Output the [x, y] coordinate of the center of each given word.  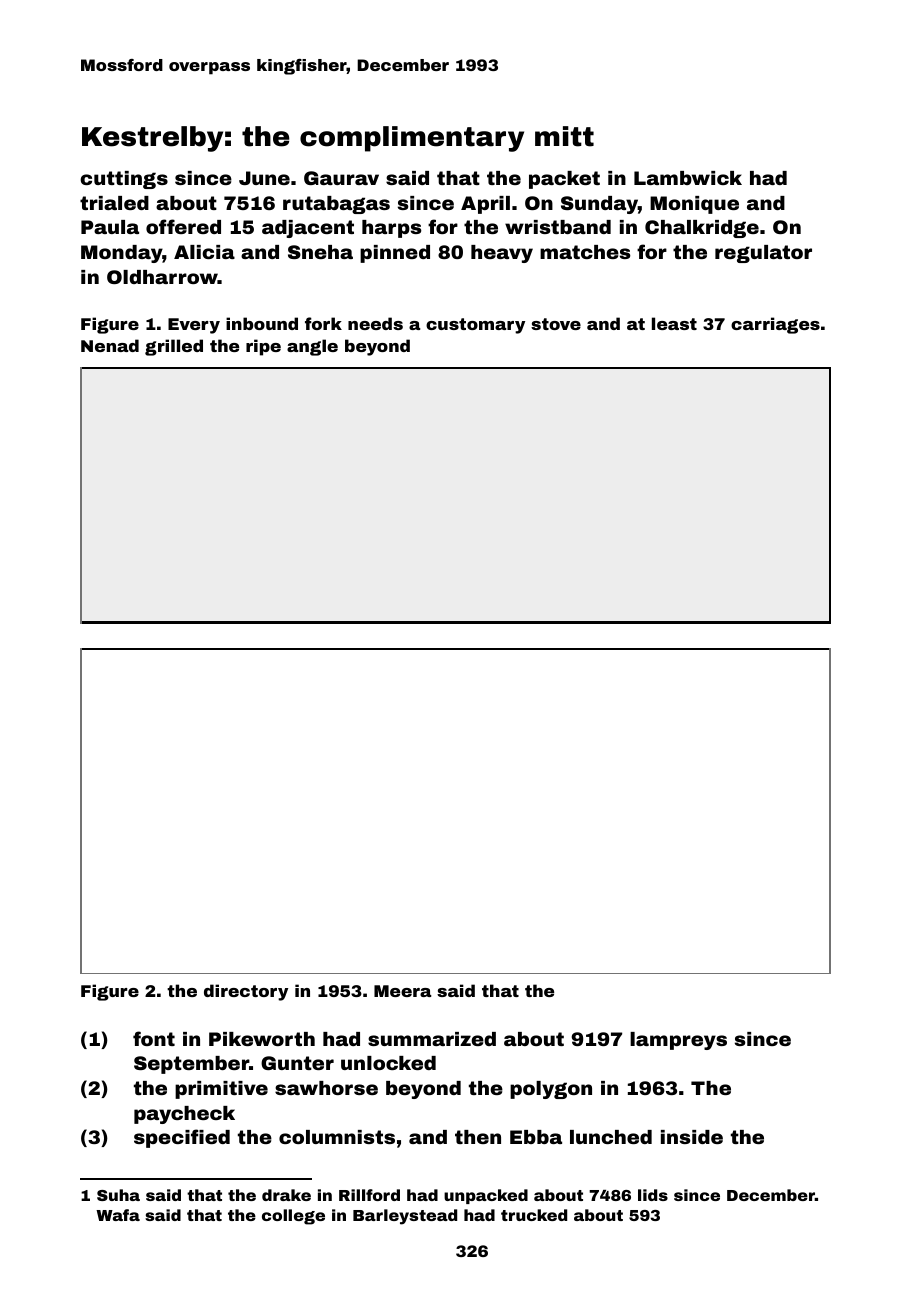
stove [556, 324]
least [674, 323]
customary [475, 326]
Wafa [118, 1215]
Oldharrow [162, 277]
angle [312, 347]
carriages [775, 325]
